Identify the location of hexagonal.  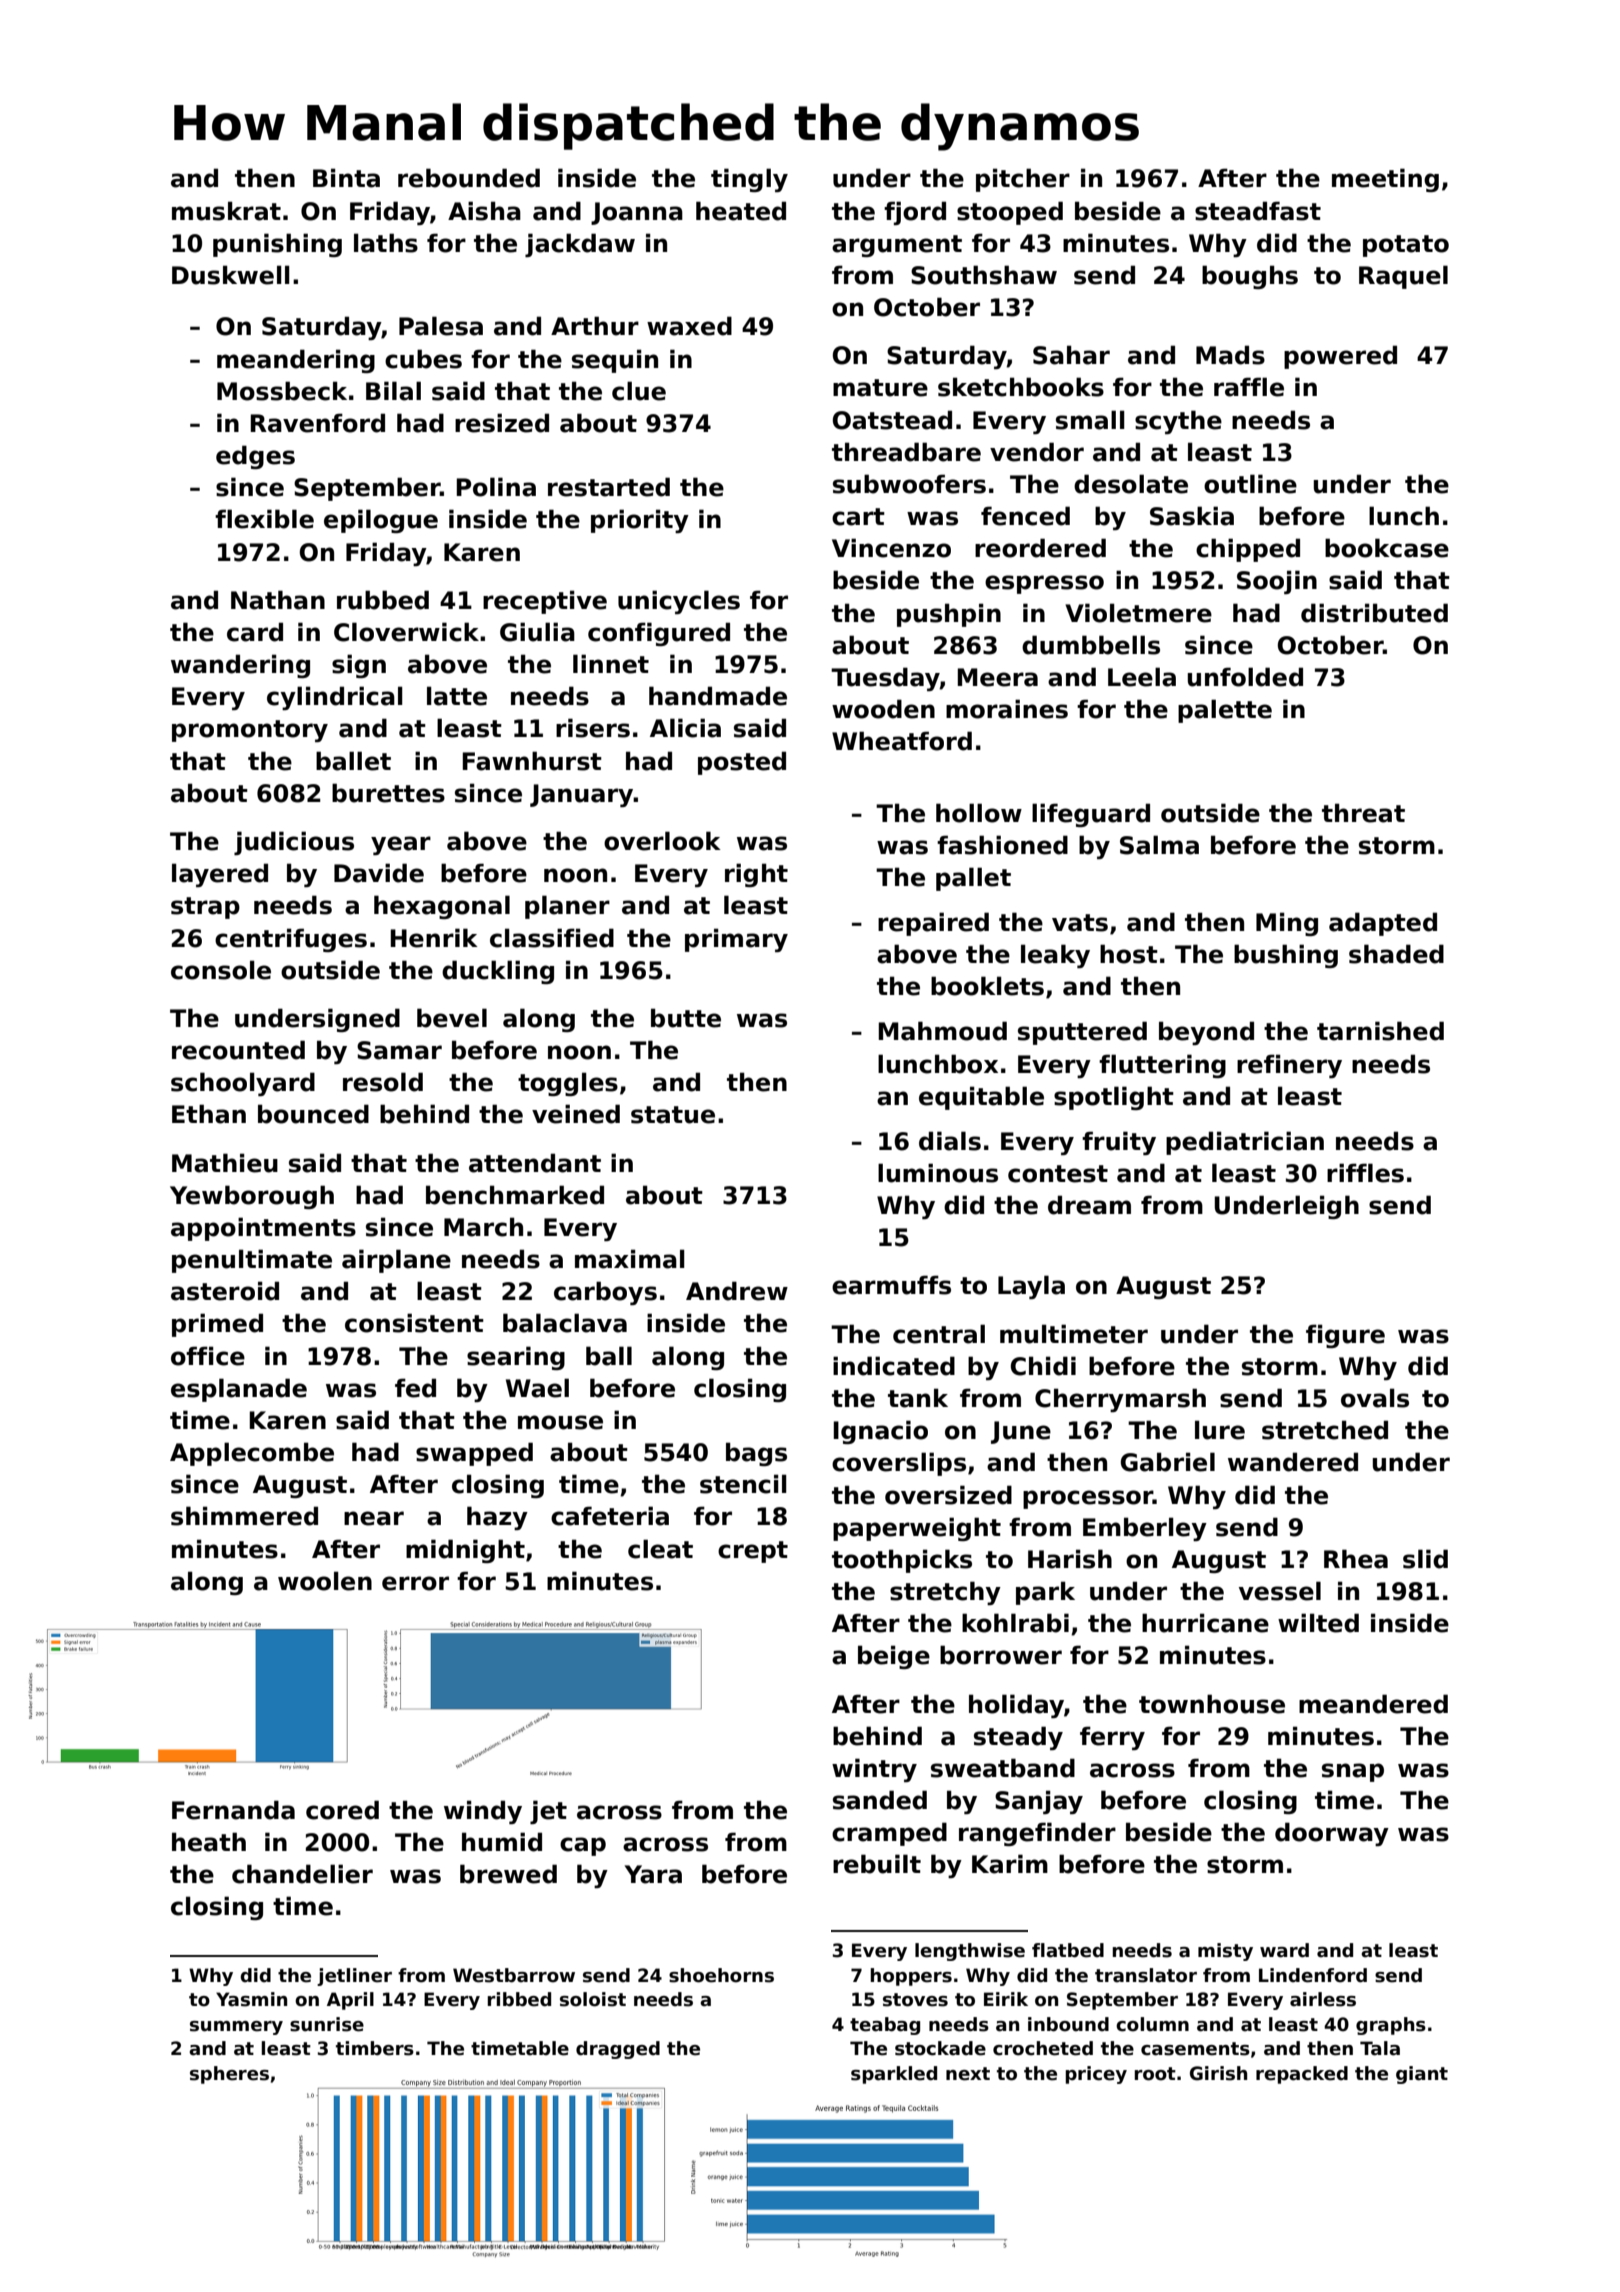
(442, 907).
